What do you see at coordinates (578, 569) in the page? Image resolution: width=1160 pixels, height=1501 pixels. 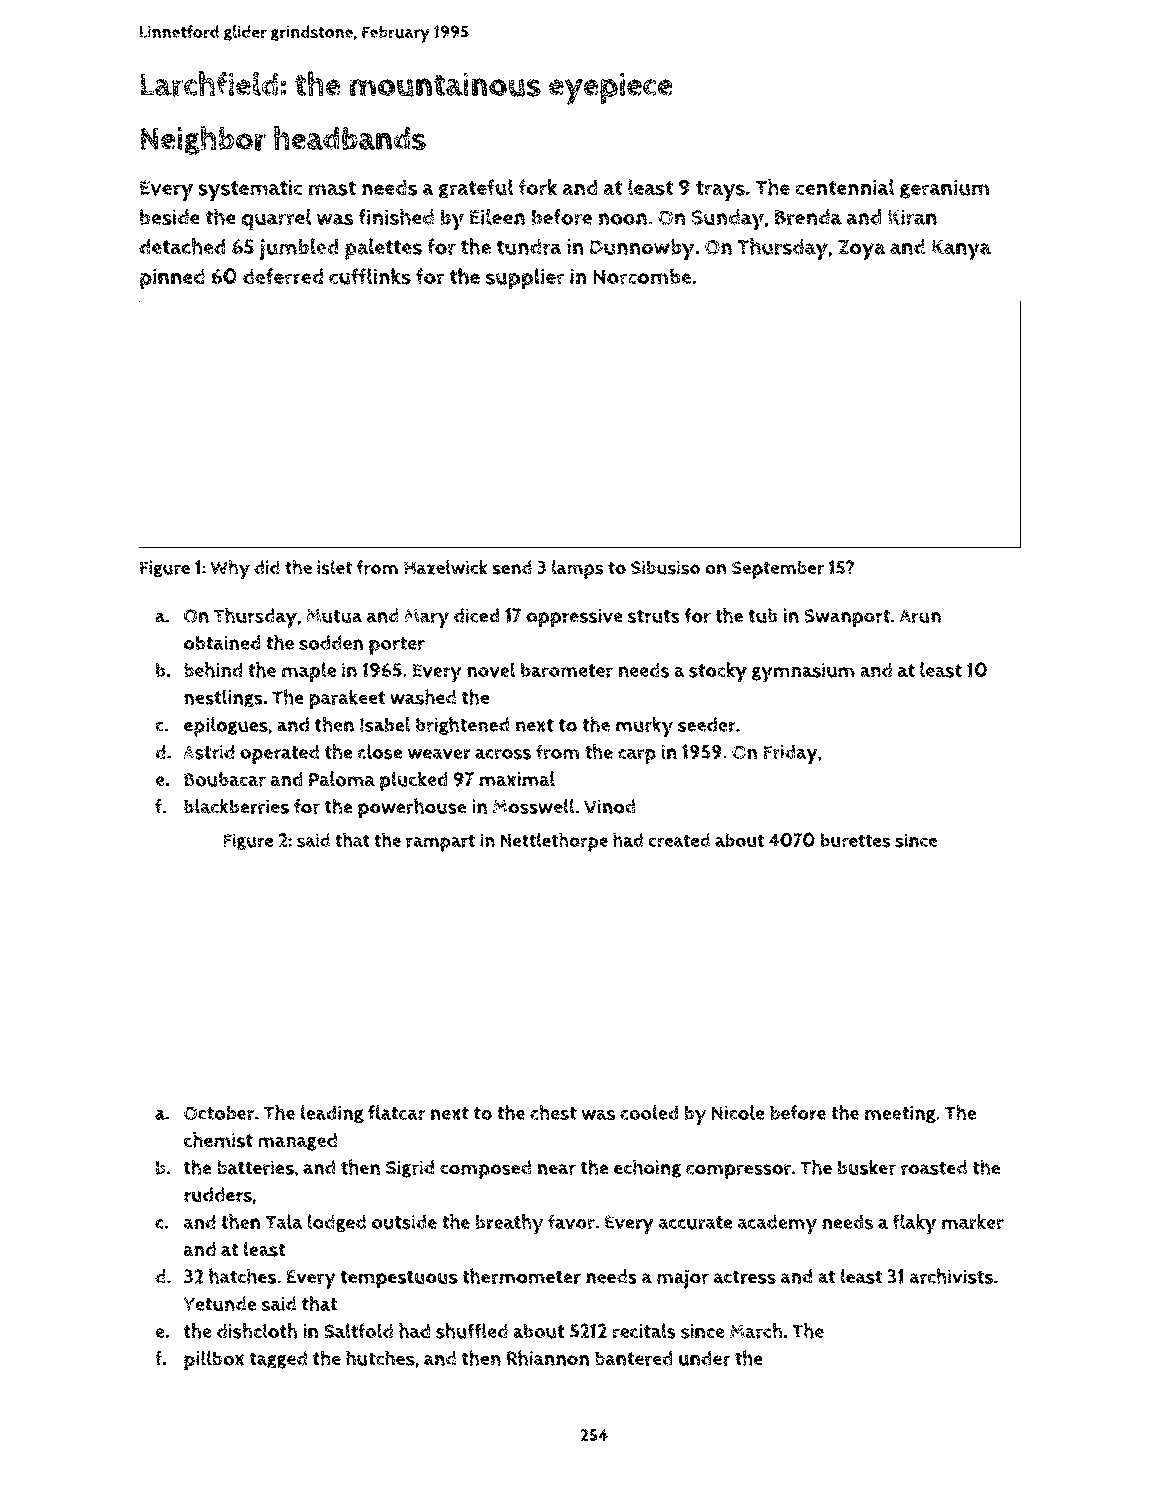 I see `lamps` at bounding box center [578, 569].
